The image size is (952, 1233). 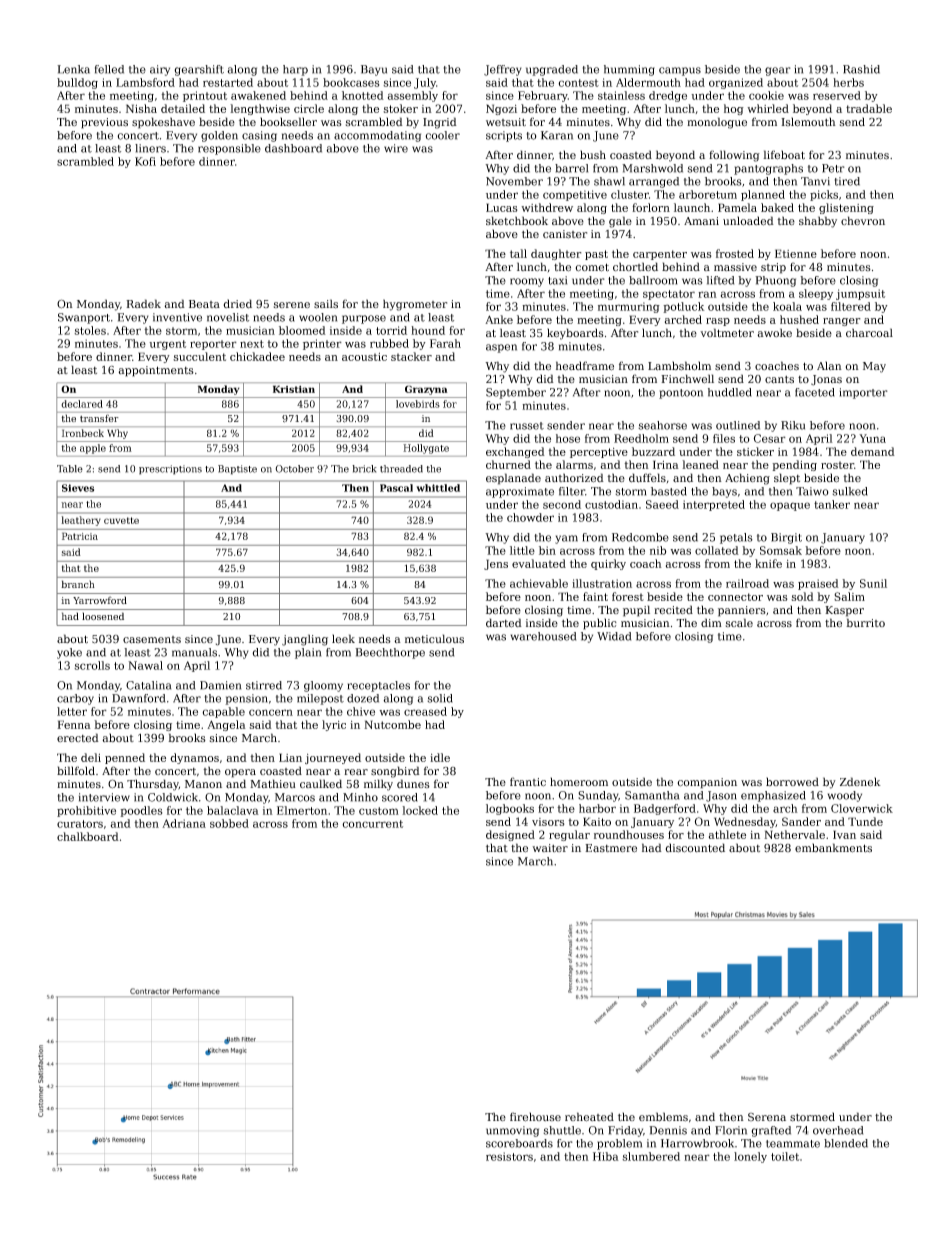 What do you see at coordinates (413, 96) in the screenshot?
I see `assembly` at bounding box center [413, 96].
